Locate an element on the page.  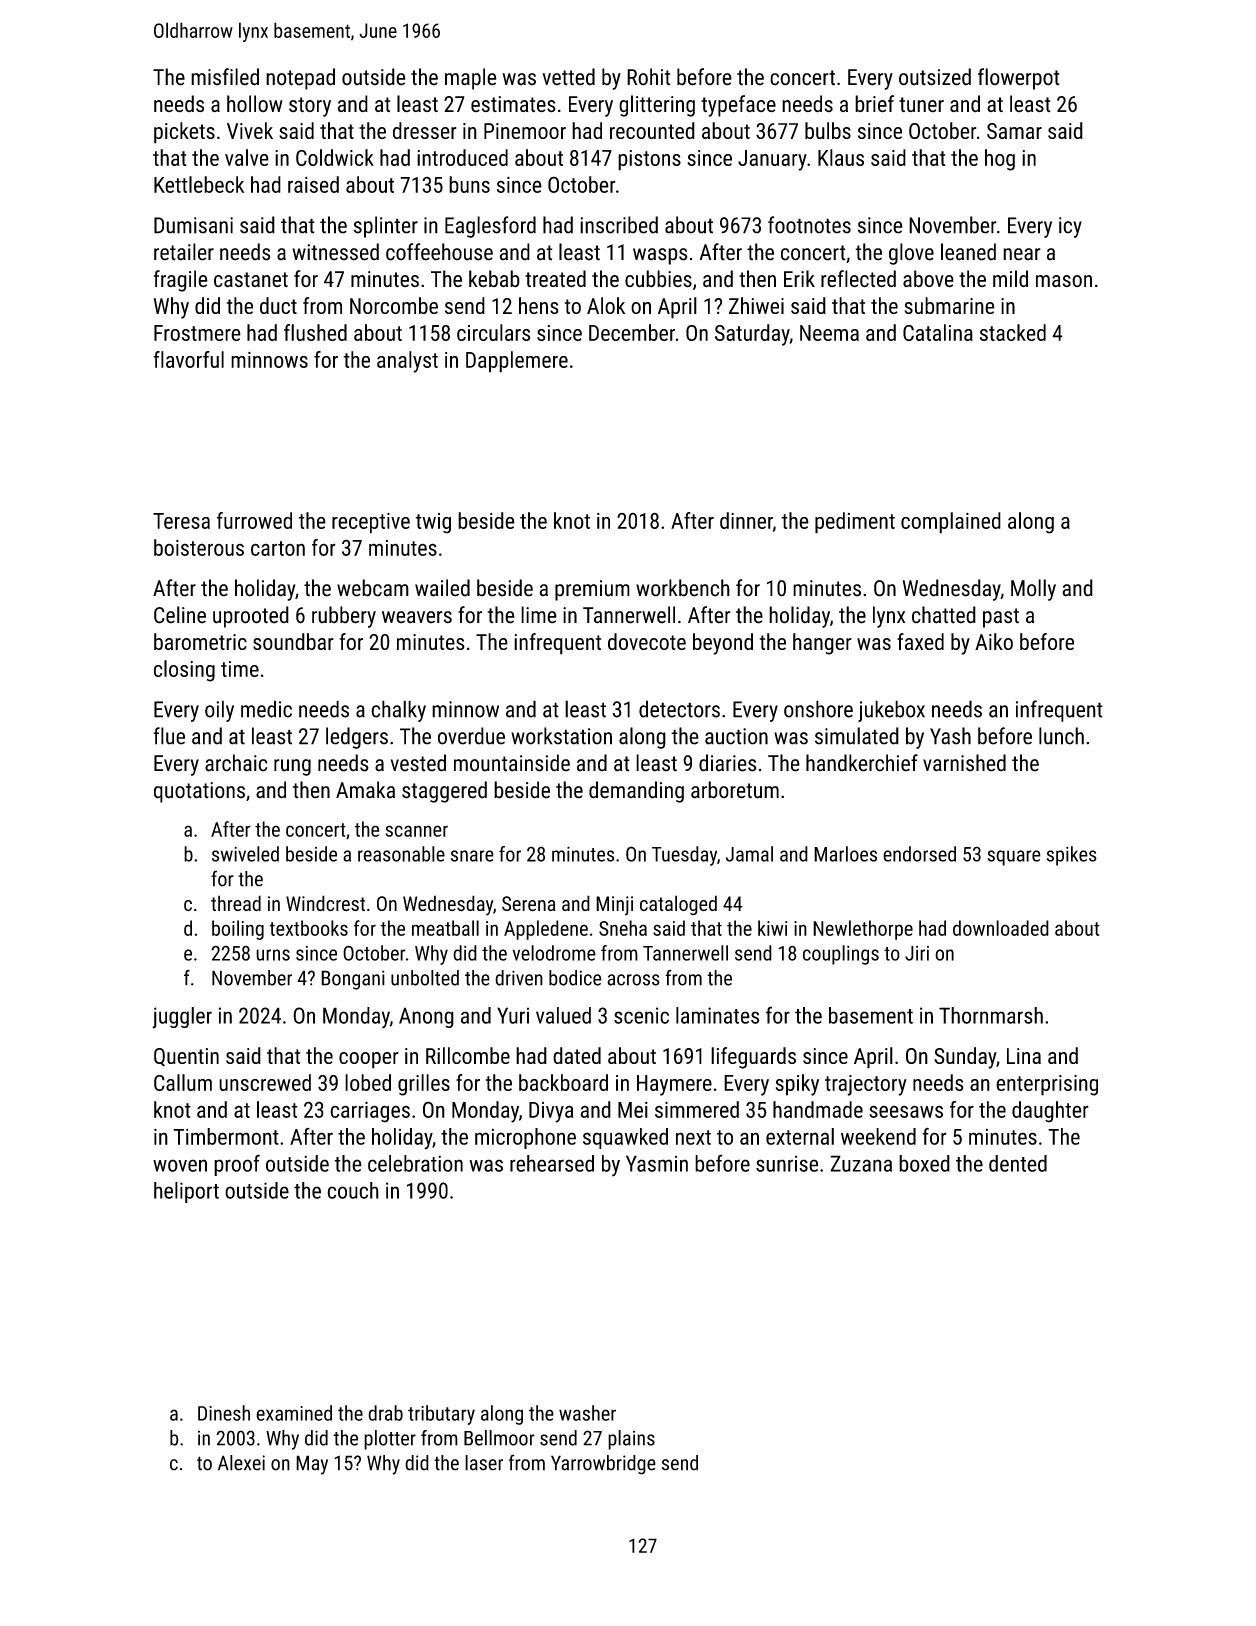
vetted is located at coordinates (568, 77).
